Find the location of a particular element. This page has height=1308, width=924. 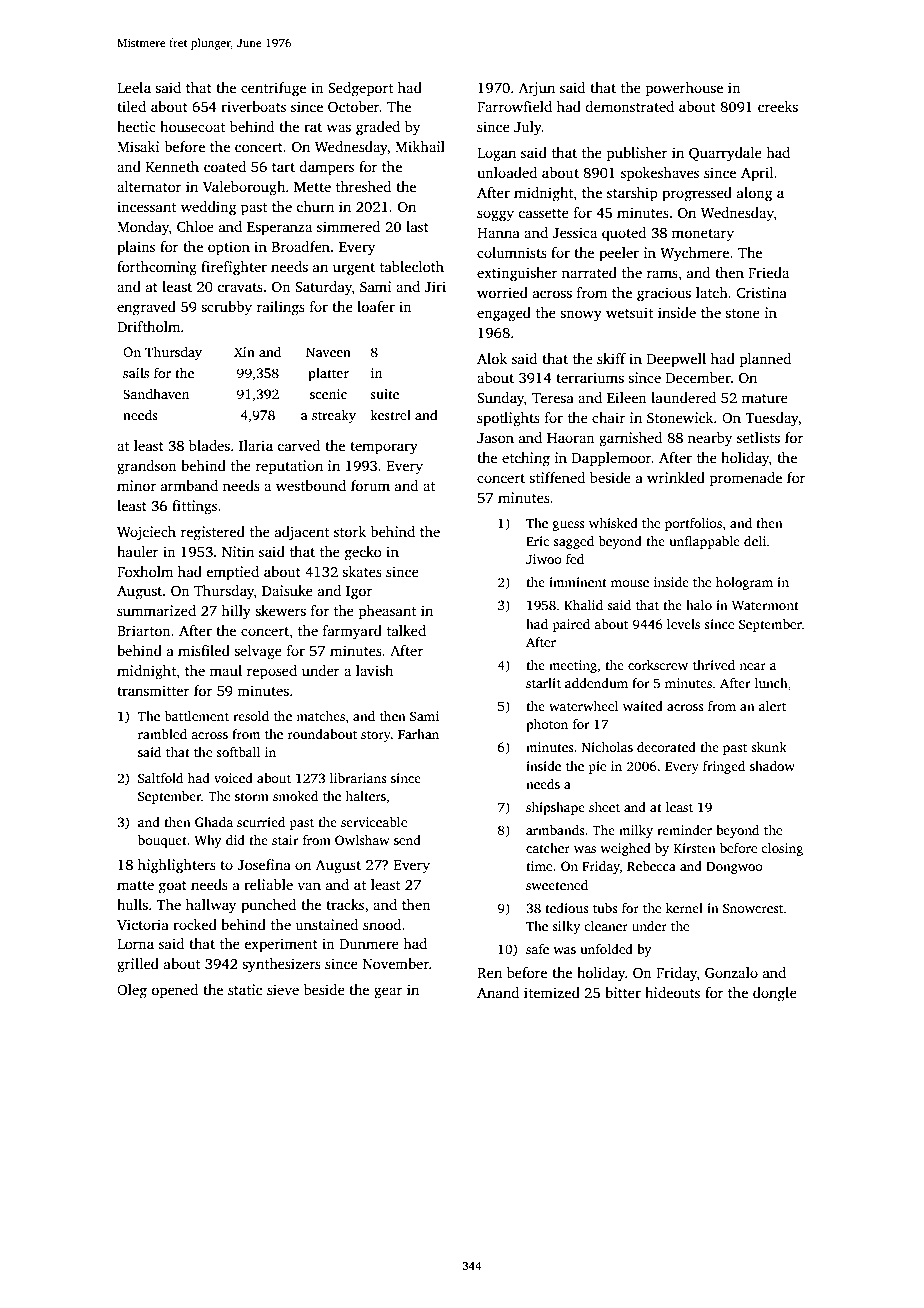

Sedgeport is located at coordinates (360, 89).
